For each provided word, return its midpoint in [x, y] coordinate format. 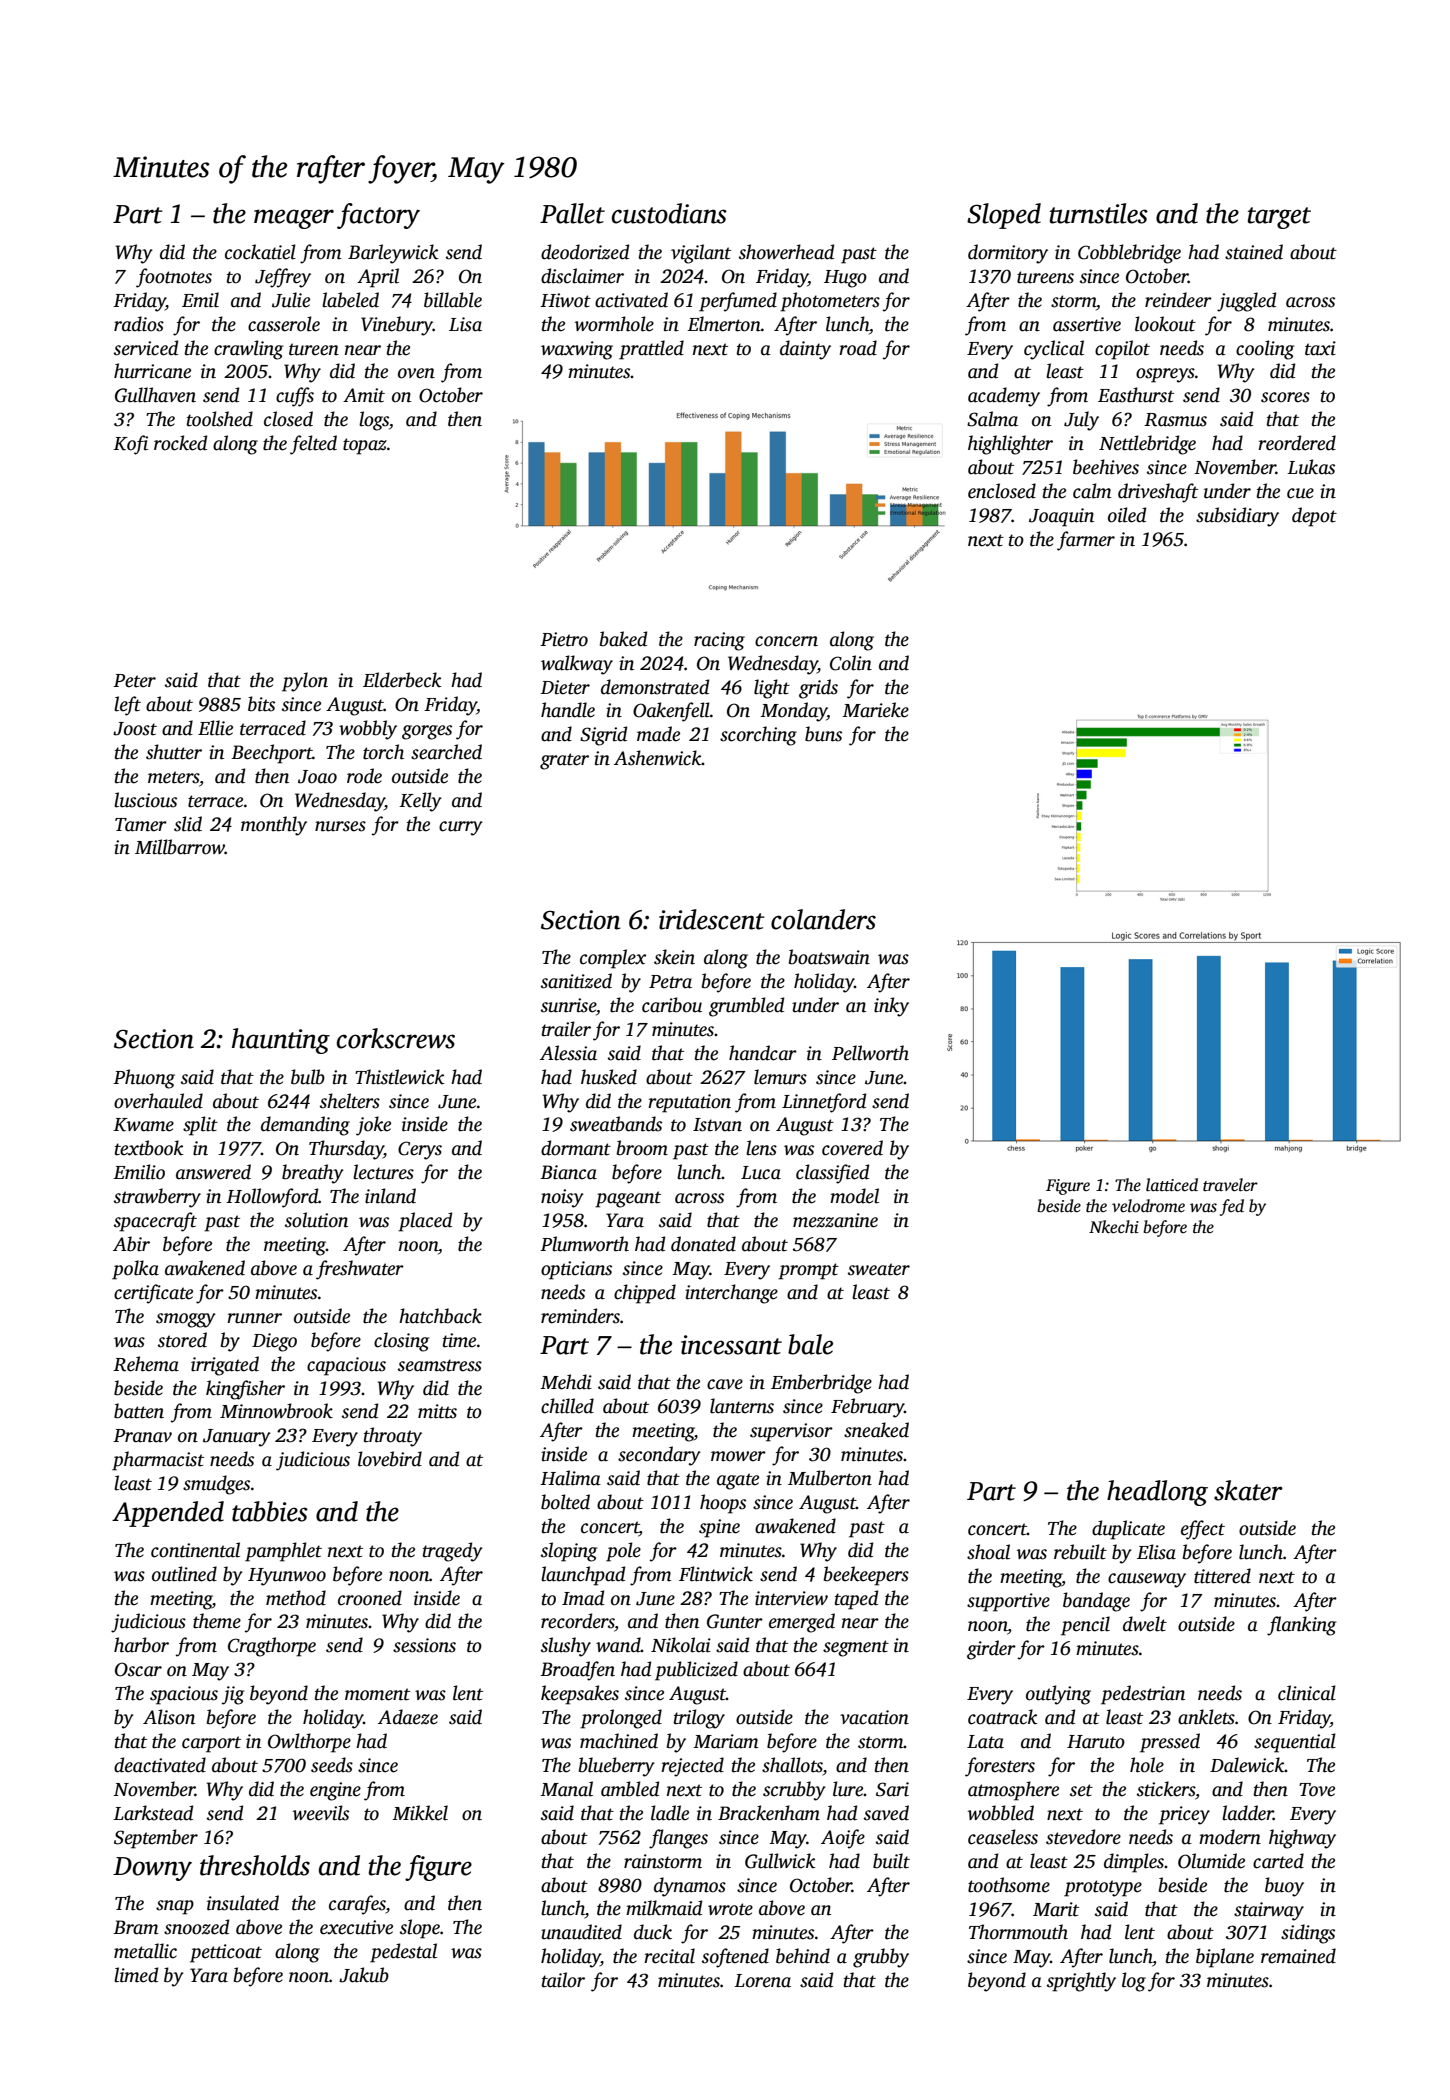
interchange [731, 1294]
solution [316, 1220]
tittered [1222, 1576]
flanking [1301, 1626]
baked [623, 639]
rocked [180, 443]
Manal [566, 1789]
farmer [1086, 541]
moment [377, 1694]
